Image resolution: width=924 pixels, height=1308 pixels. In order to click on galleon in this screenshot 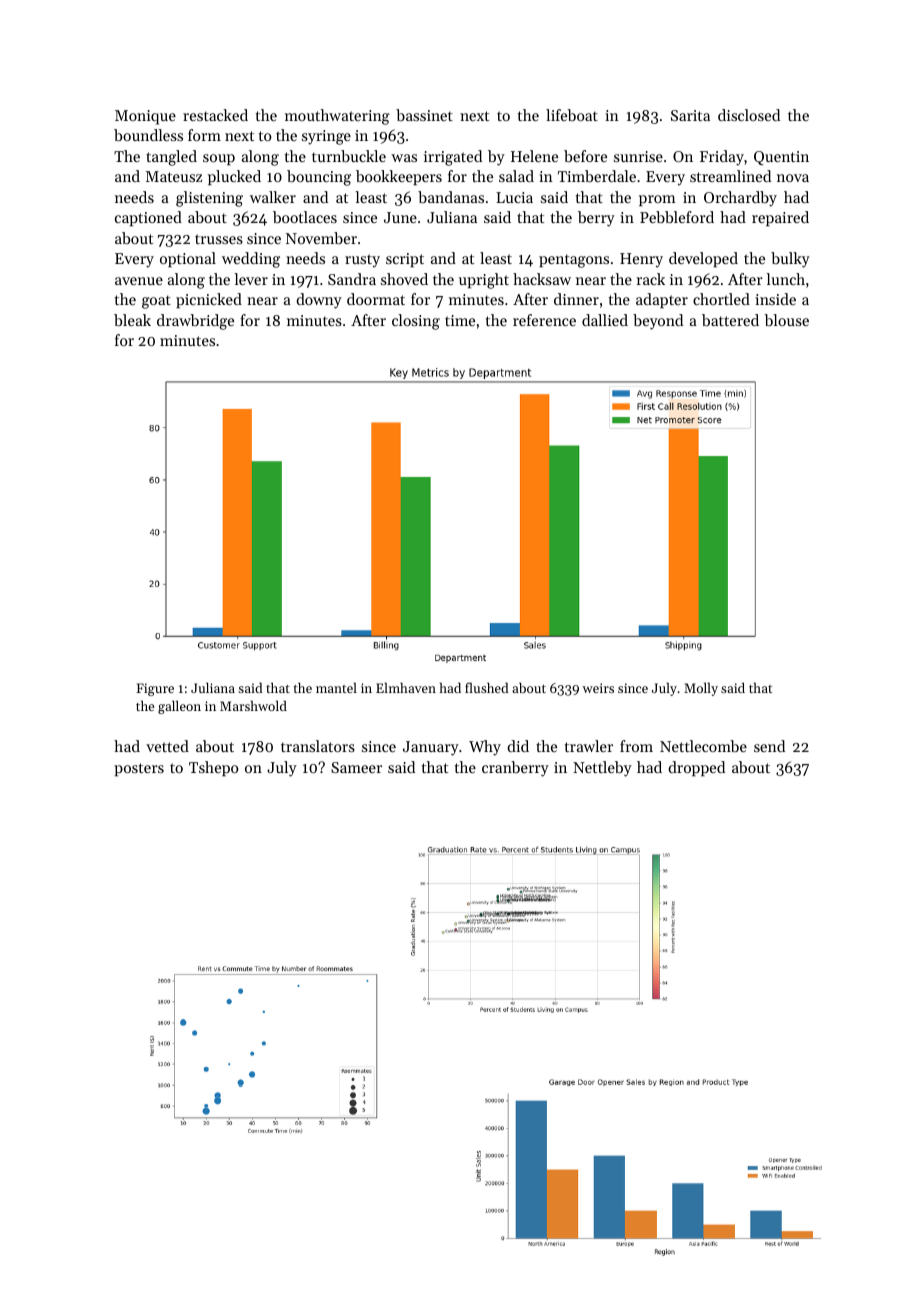, I will do `click(179, 707)`.
